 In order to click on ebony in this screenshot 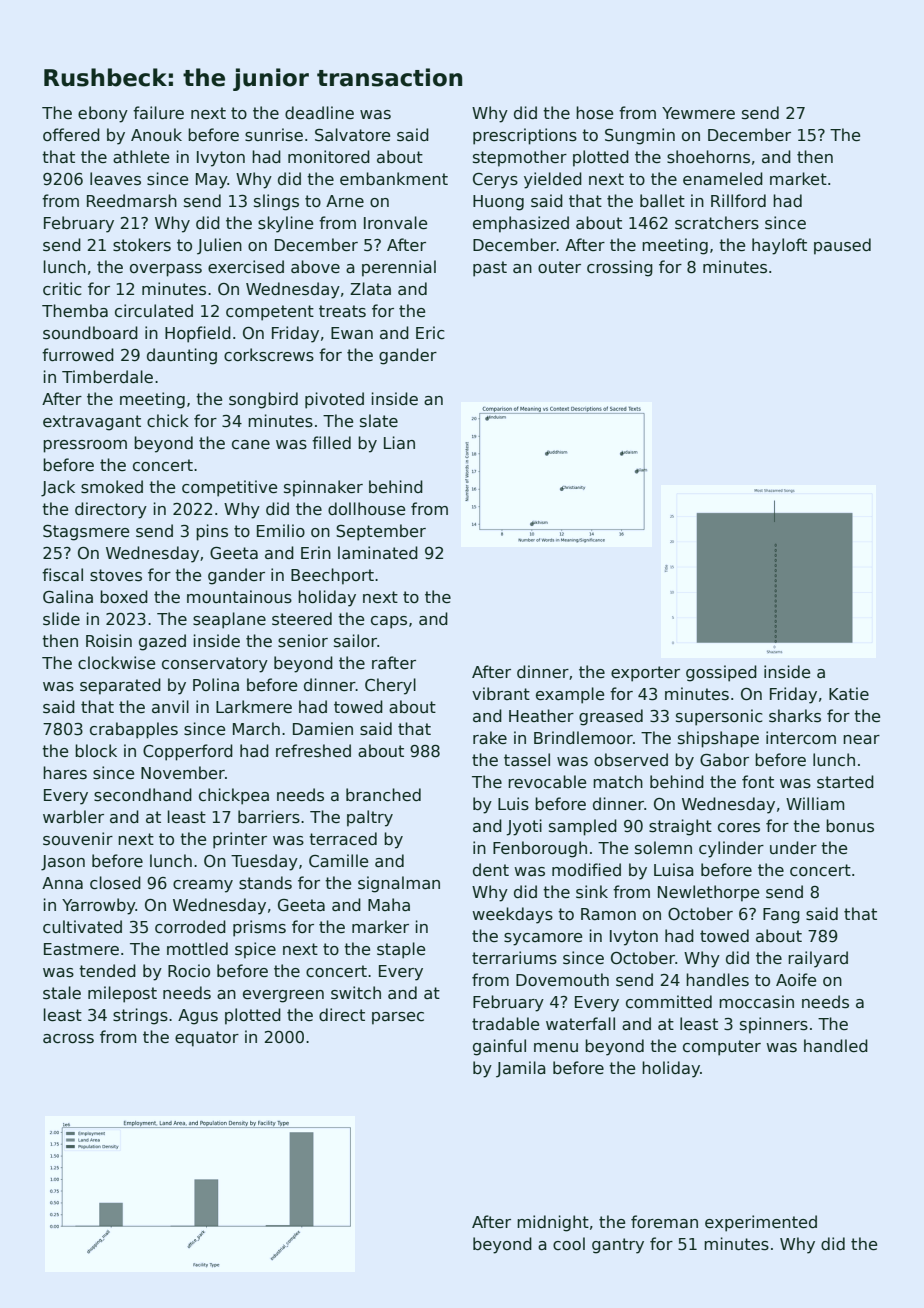, I will do `click(103, 114)`.
